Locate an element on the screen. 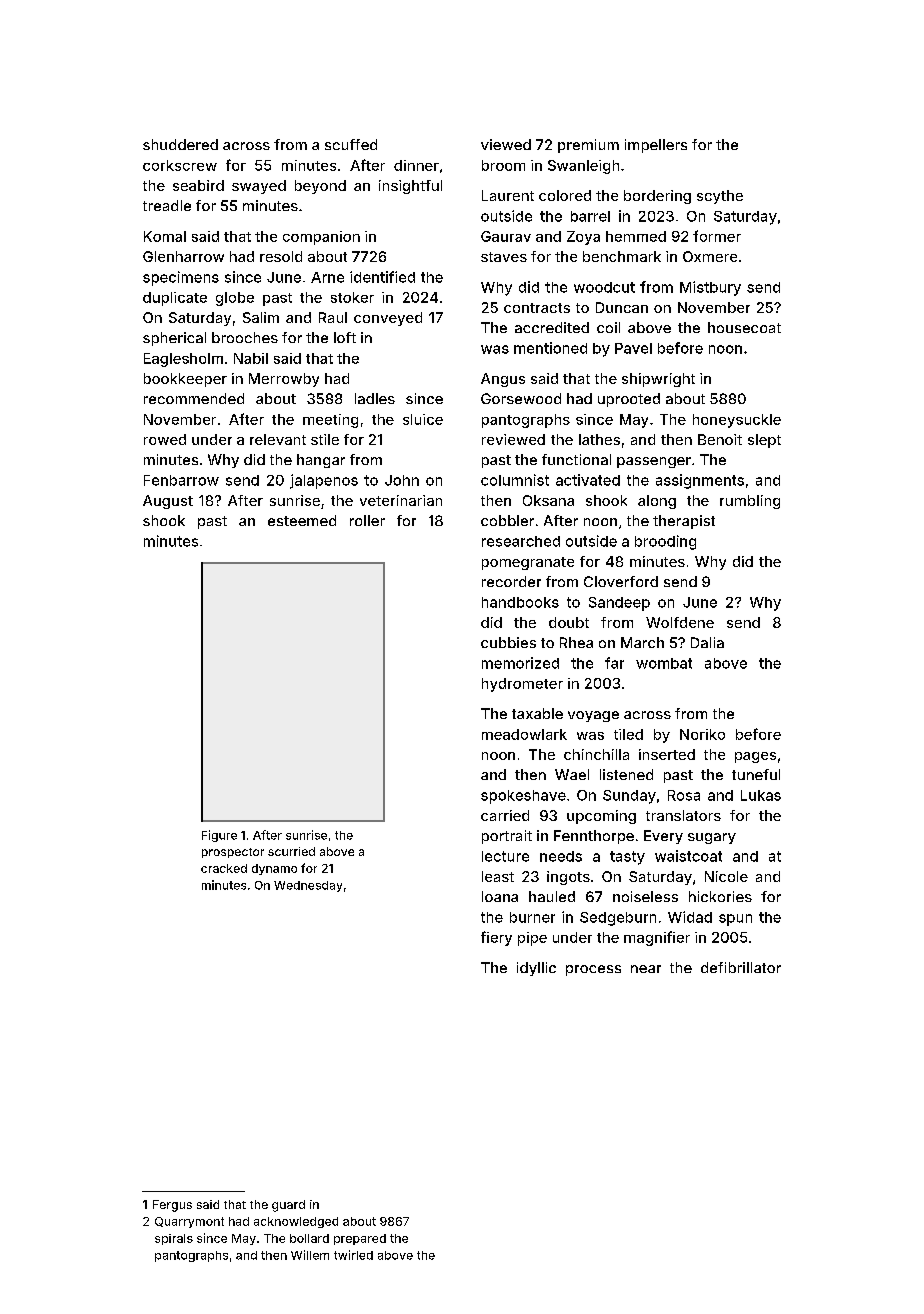 Image resolution: width=924 pixels, height=1314 pixels. shuddered is located at coordinates (180, 144).
